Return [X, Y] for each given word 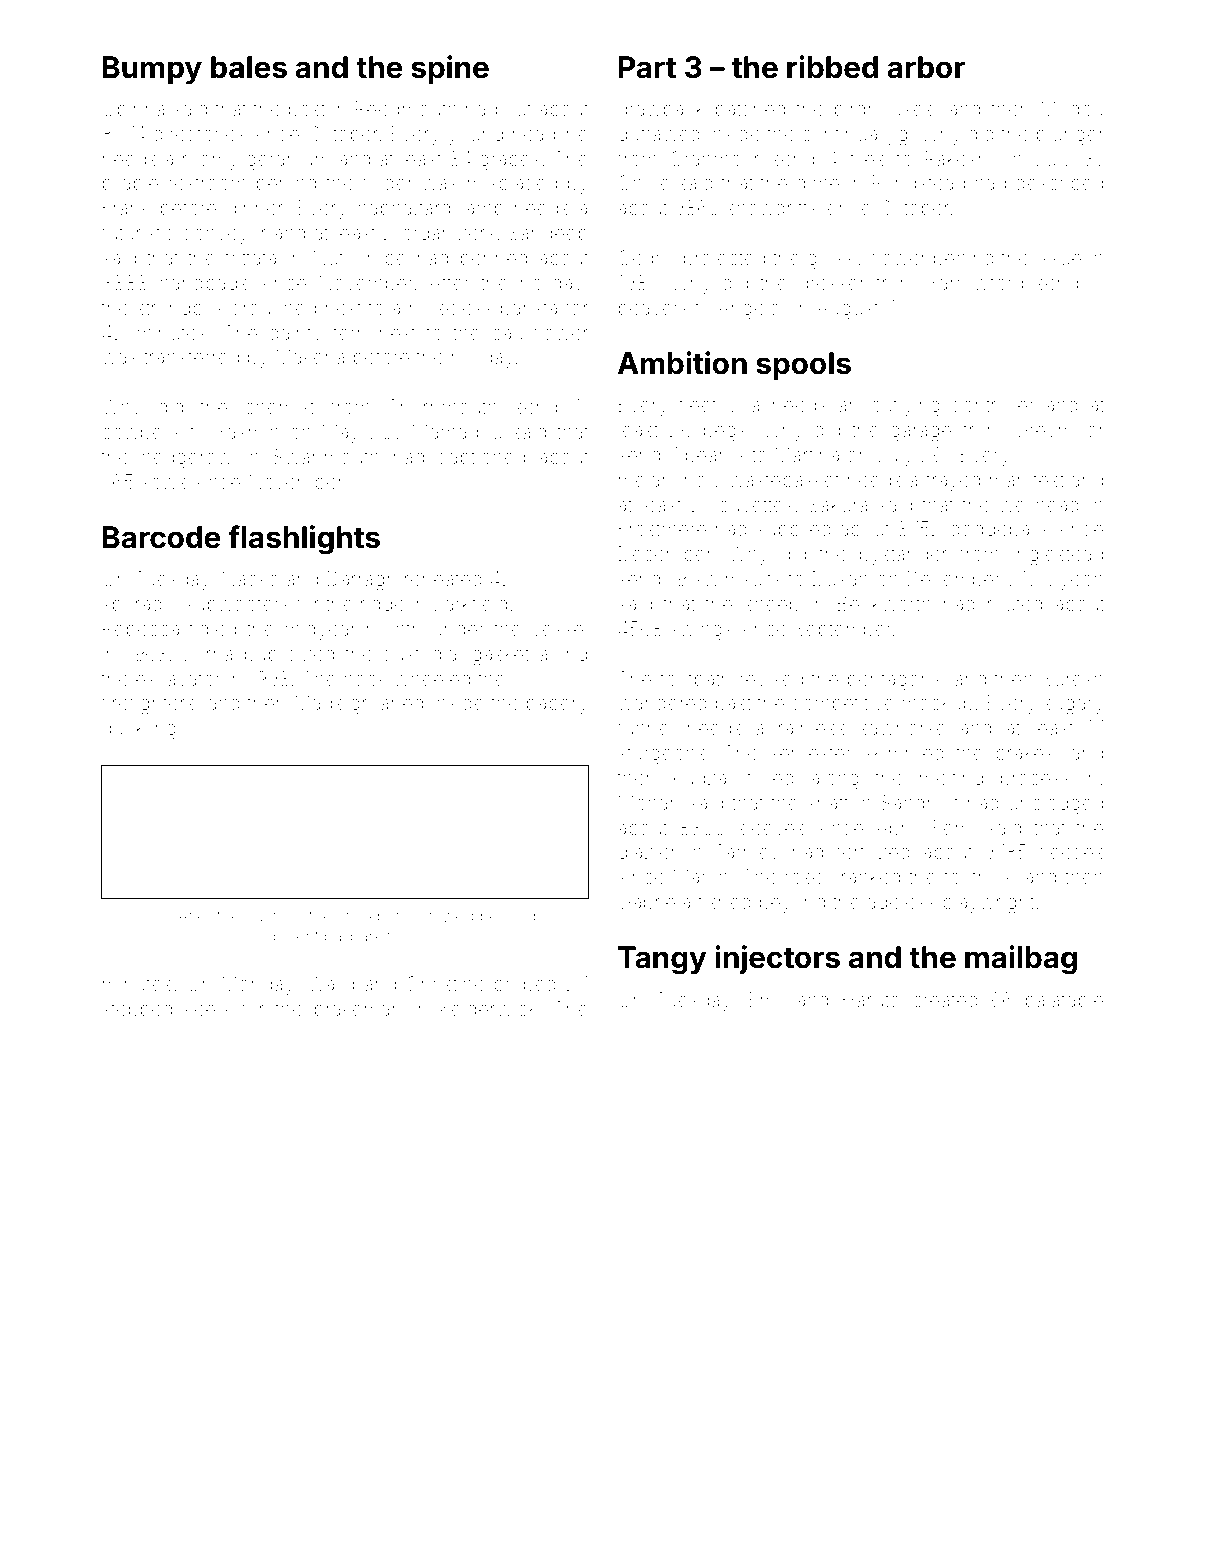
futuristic [138, 232]
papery [557, 706]
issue [1059, 259]
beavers [653, 308]
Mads [319, 702]
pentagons [894, 682]
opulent [291, 937]
